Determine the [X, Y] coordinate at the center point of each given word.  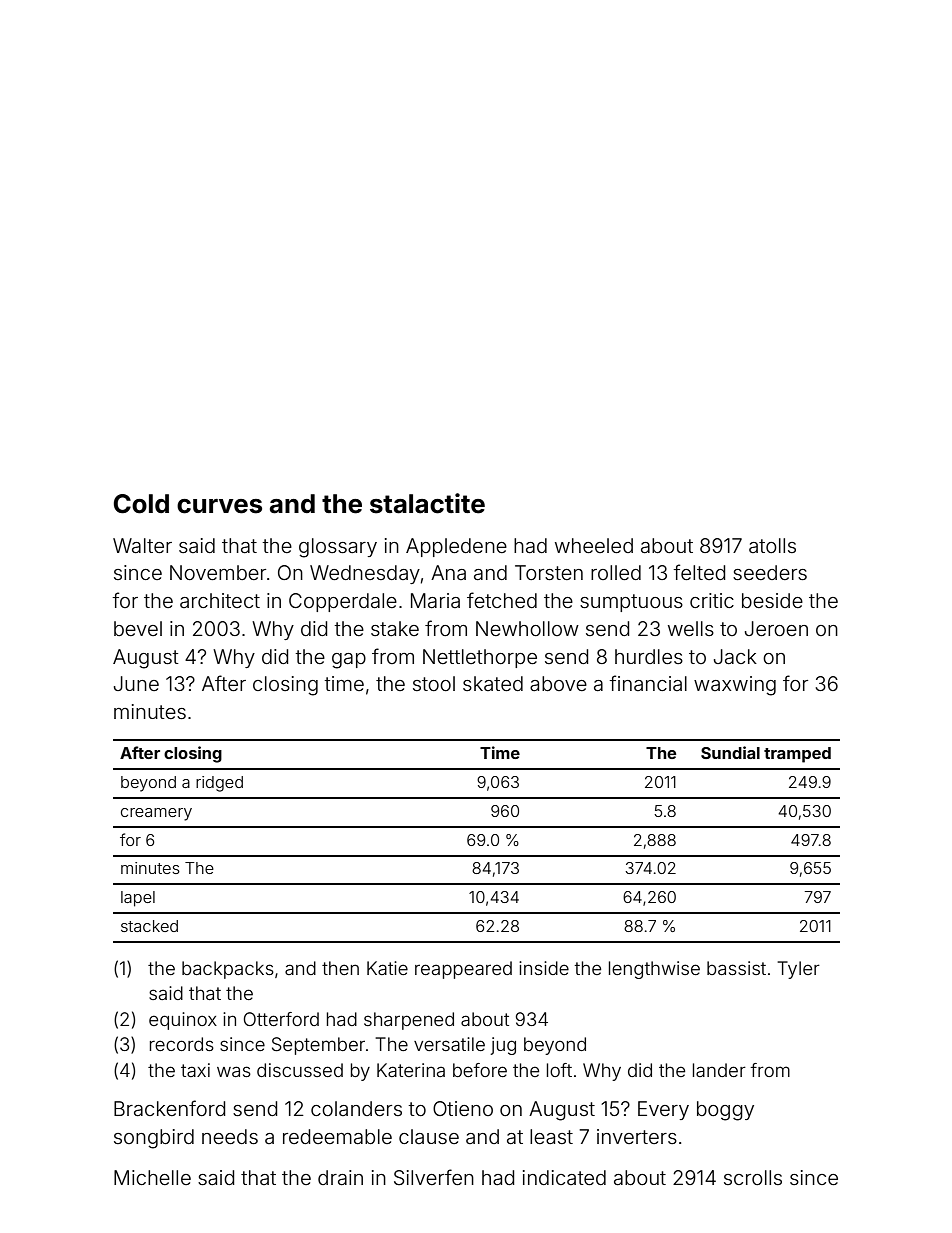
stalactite [427, 503]
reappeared [463, 970]
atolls [772, 545]
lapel [138, 899]
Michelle [152, 1177]
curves [219, 506]
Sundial [730, 752]
